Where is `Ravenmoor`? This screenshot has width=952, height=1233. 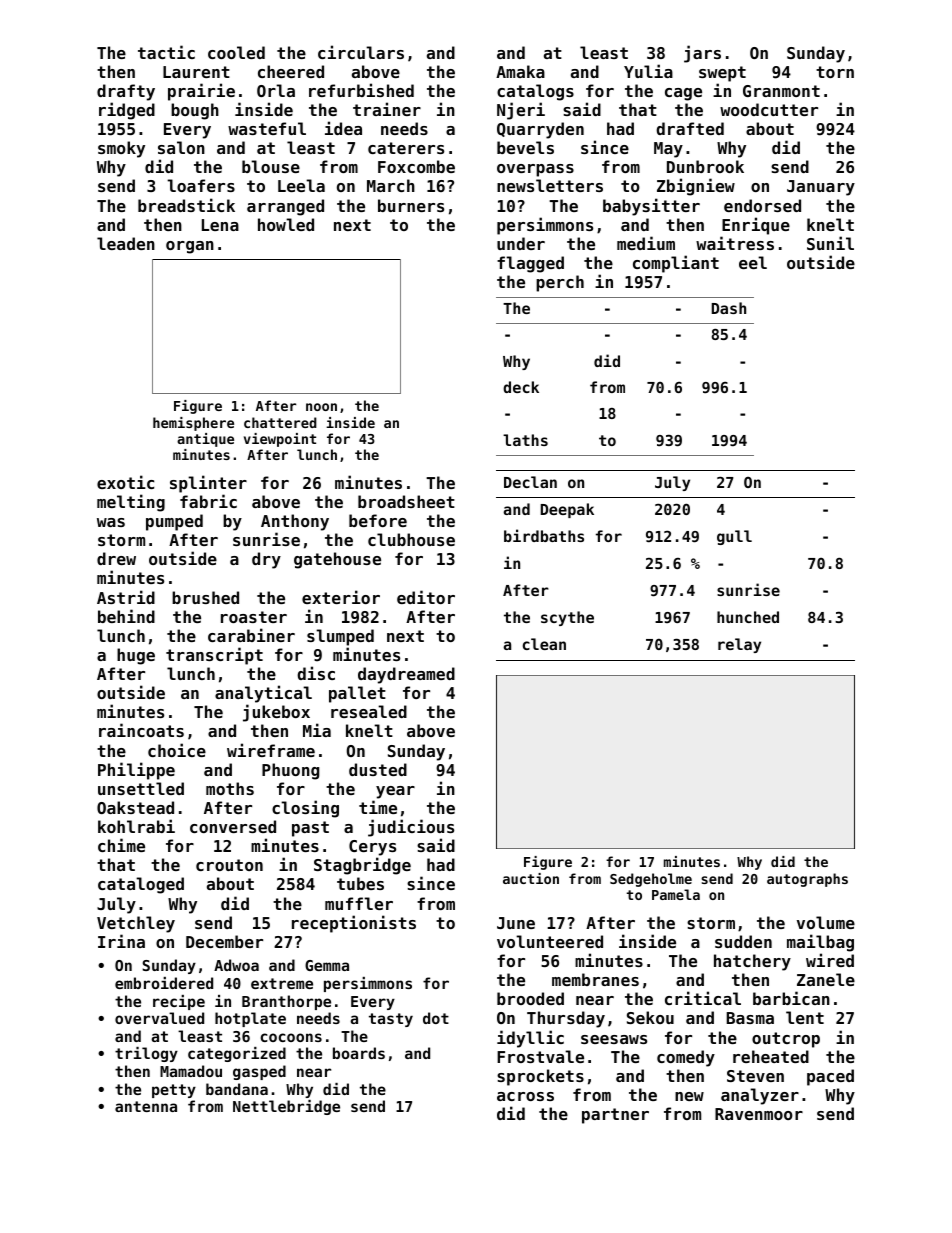
Ravenmoor is located at coordinates (759, 1114).
